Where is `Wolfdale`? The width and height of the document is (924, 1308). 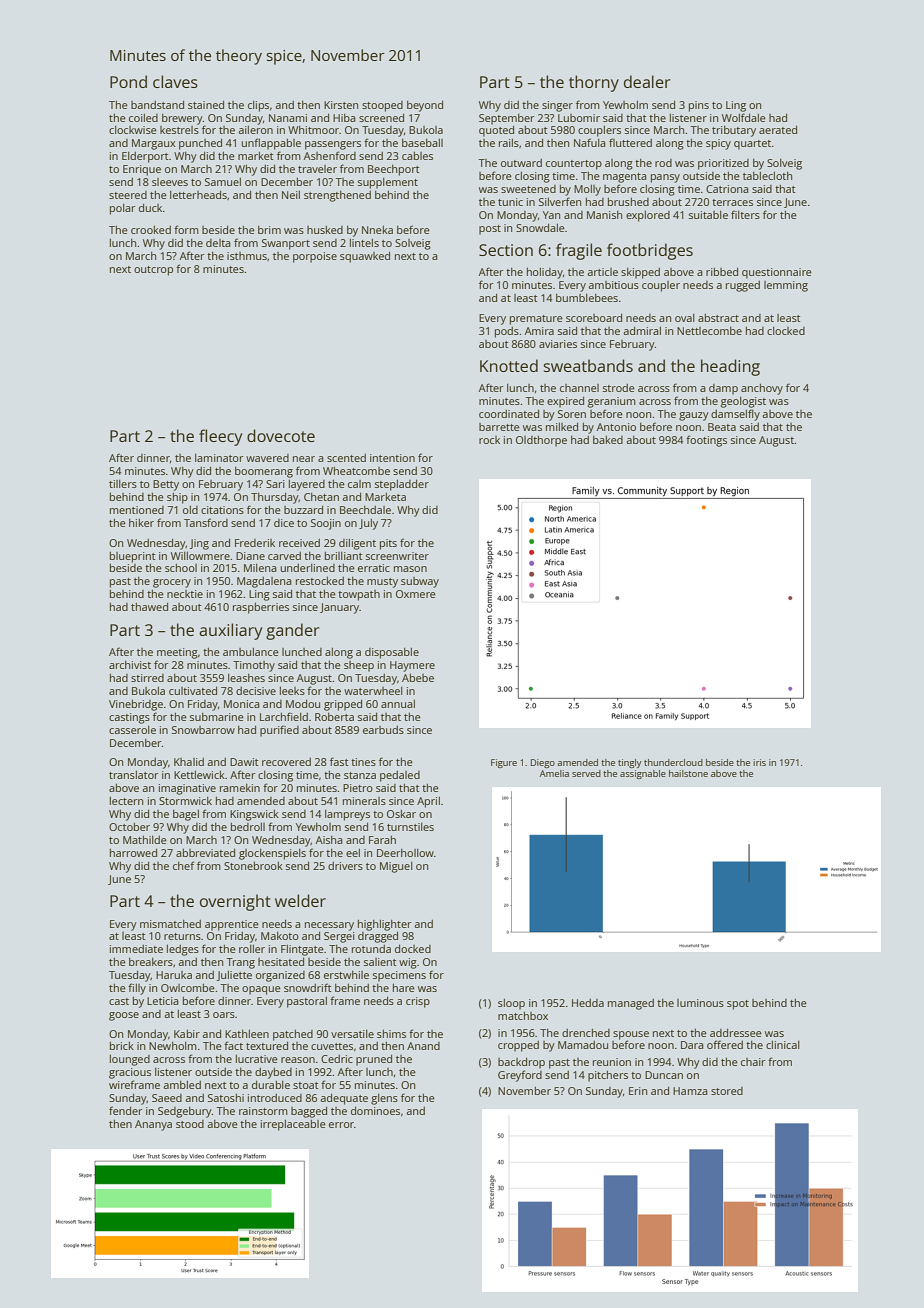
Wolfdale is located at coordinates (744, 117).
